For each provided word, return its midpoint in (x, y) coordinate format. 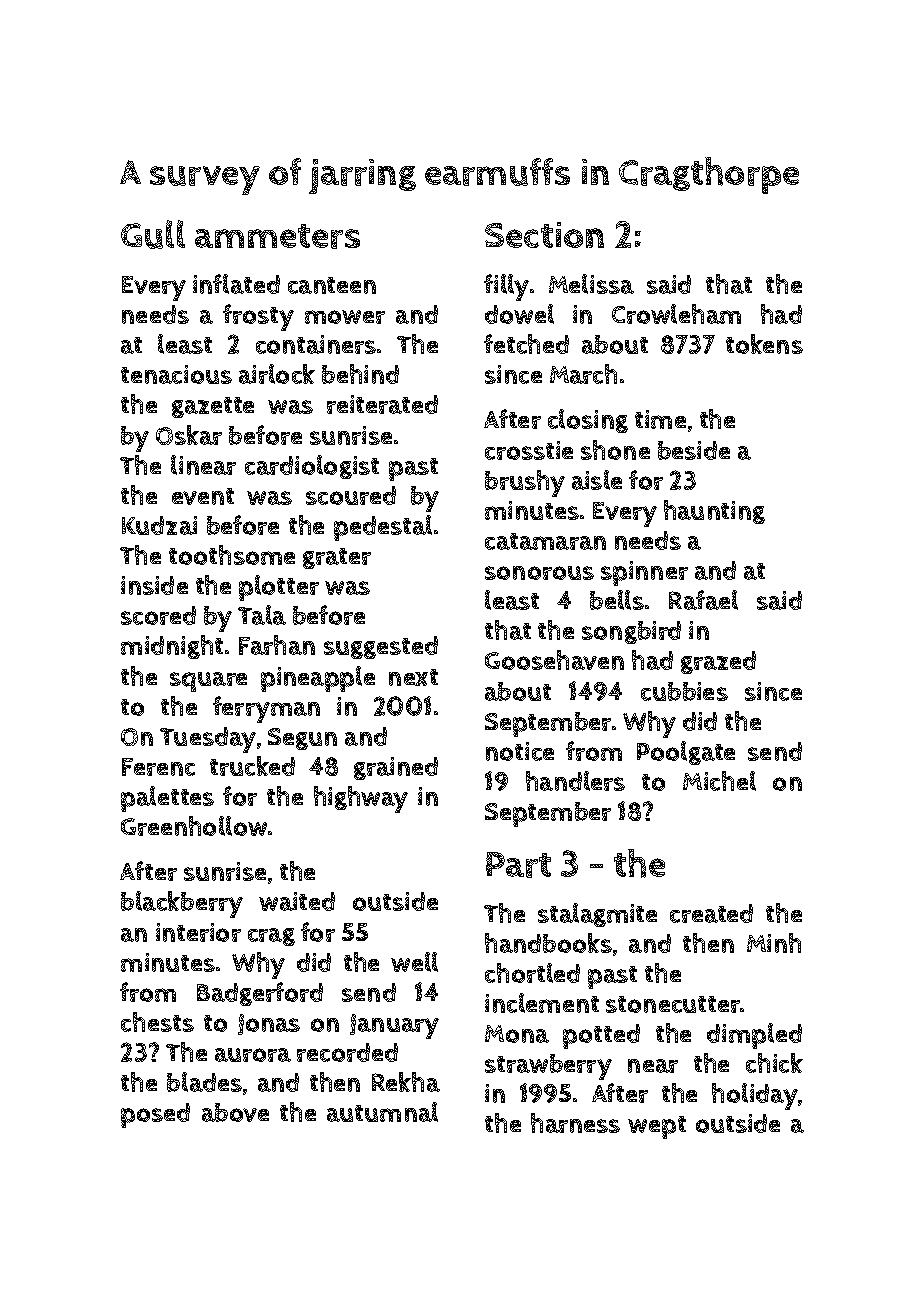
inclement (542, 1003)
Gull (153, 234)
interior (198, 932)
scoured (351, 495)
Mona (517, 1034)
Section (544, 235)
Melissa (591, 284)
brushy (525, 483)
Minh (774, 943)
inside (154, 585)
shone (615, 450)
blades (204, 1082)
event (203, 496)
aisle (597, 480)
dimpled (754, 1036)
